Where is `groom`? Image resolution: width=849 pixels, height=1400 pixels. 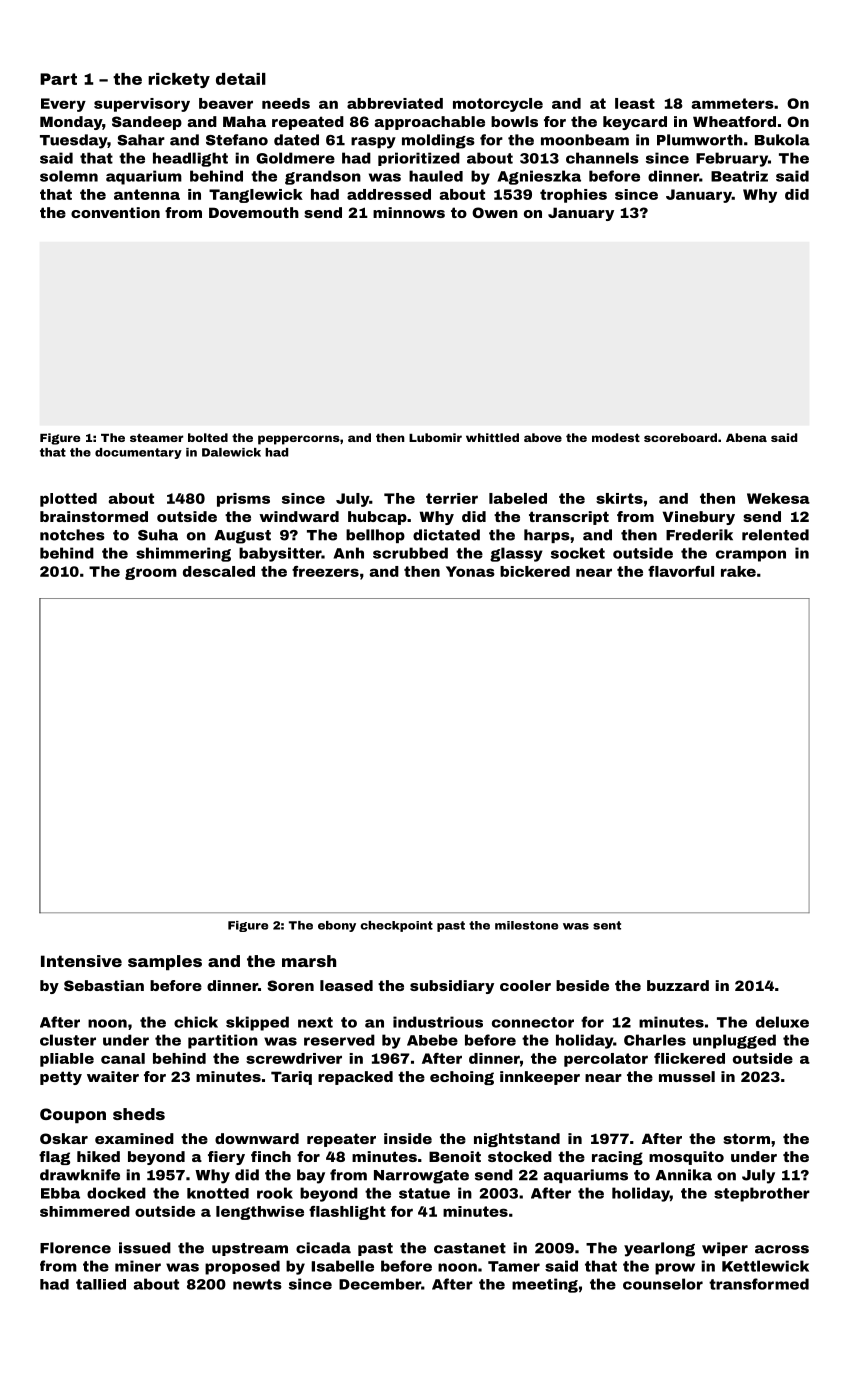
groom is located at coordinates (151, 573).
